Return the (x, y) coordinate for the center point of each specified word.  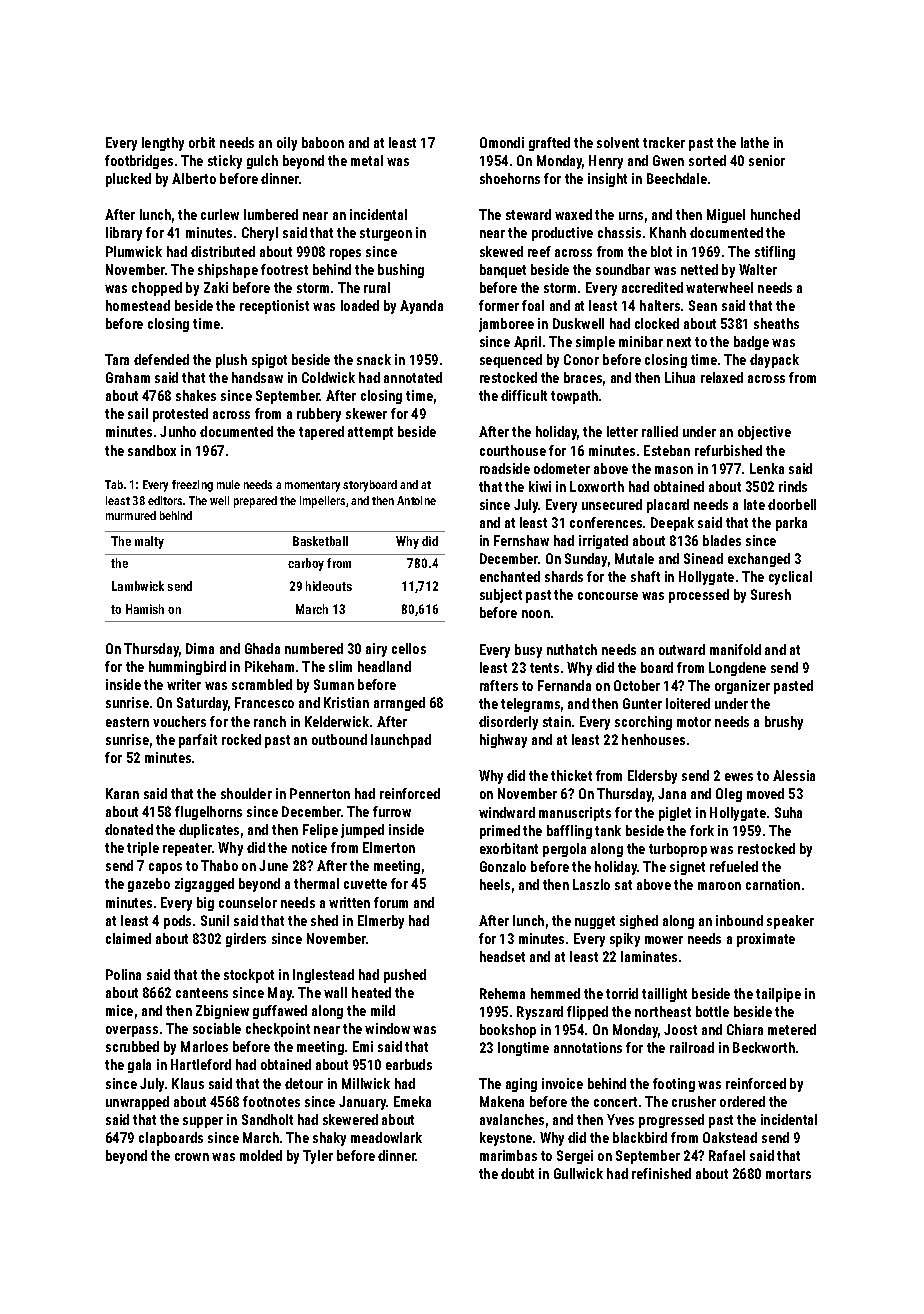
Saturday (202, 704)
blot (661, 251)
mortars (788, 1174)
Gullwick (578, 1173)
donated (129, 829)
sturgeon (386, 234)
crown (192, 1157)
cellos (409, 648)
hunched (775, 214)
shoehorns (510, 178)
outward (682, 649)
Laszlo (591, 884)
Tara (117, 359)
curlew (220, 214)
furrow (392, 811)
